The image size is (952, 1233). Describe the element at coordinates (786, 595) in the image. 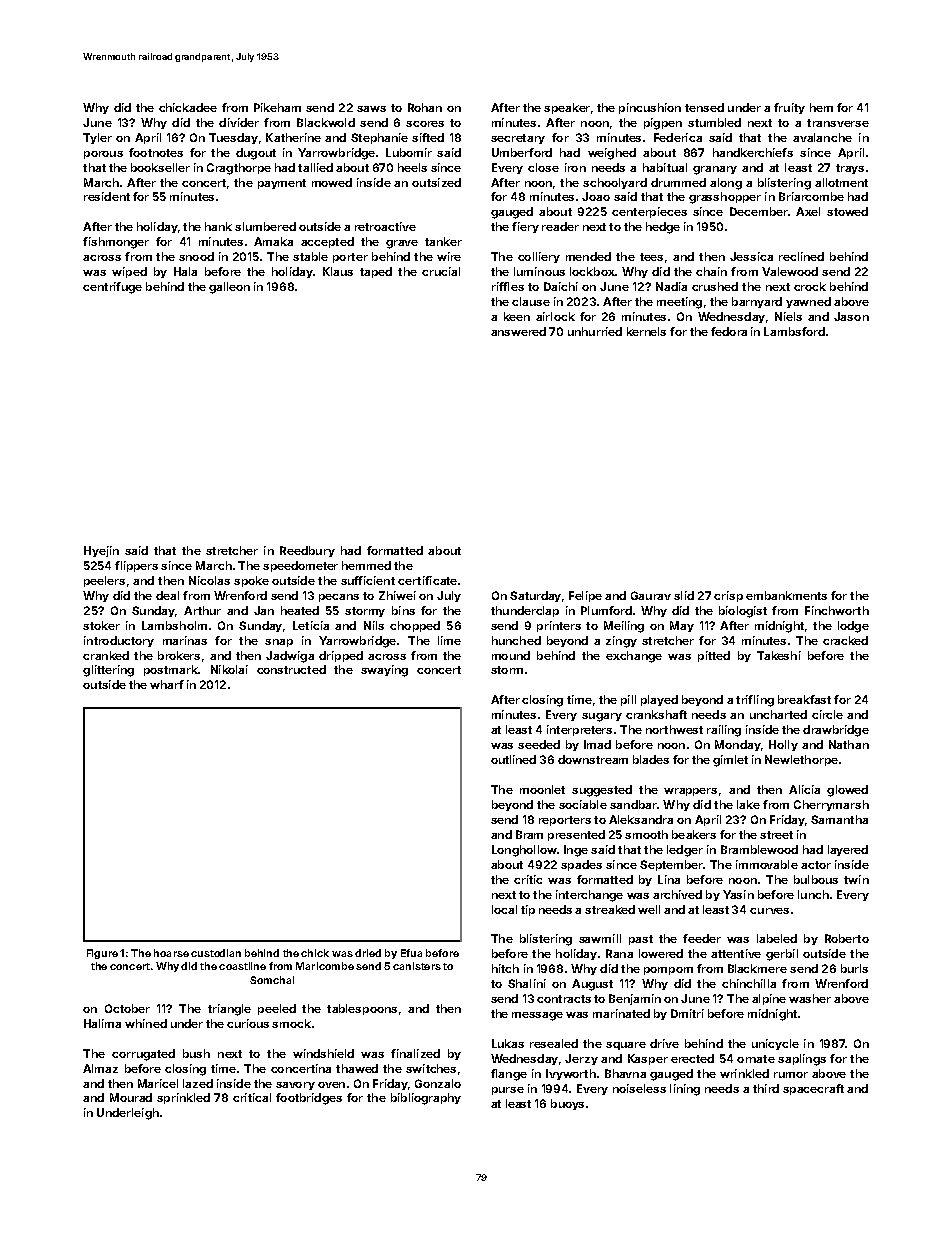

I see `embankments` at that location.
